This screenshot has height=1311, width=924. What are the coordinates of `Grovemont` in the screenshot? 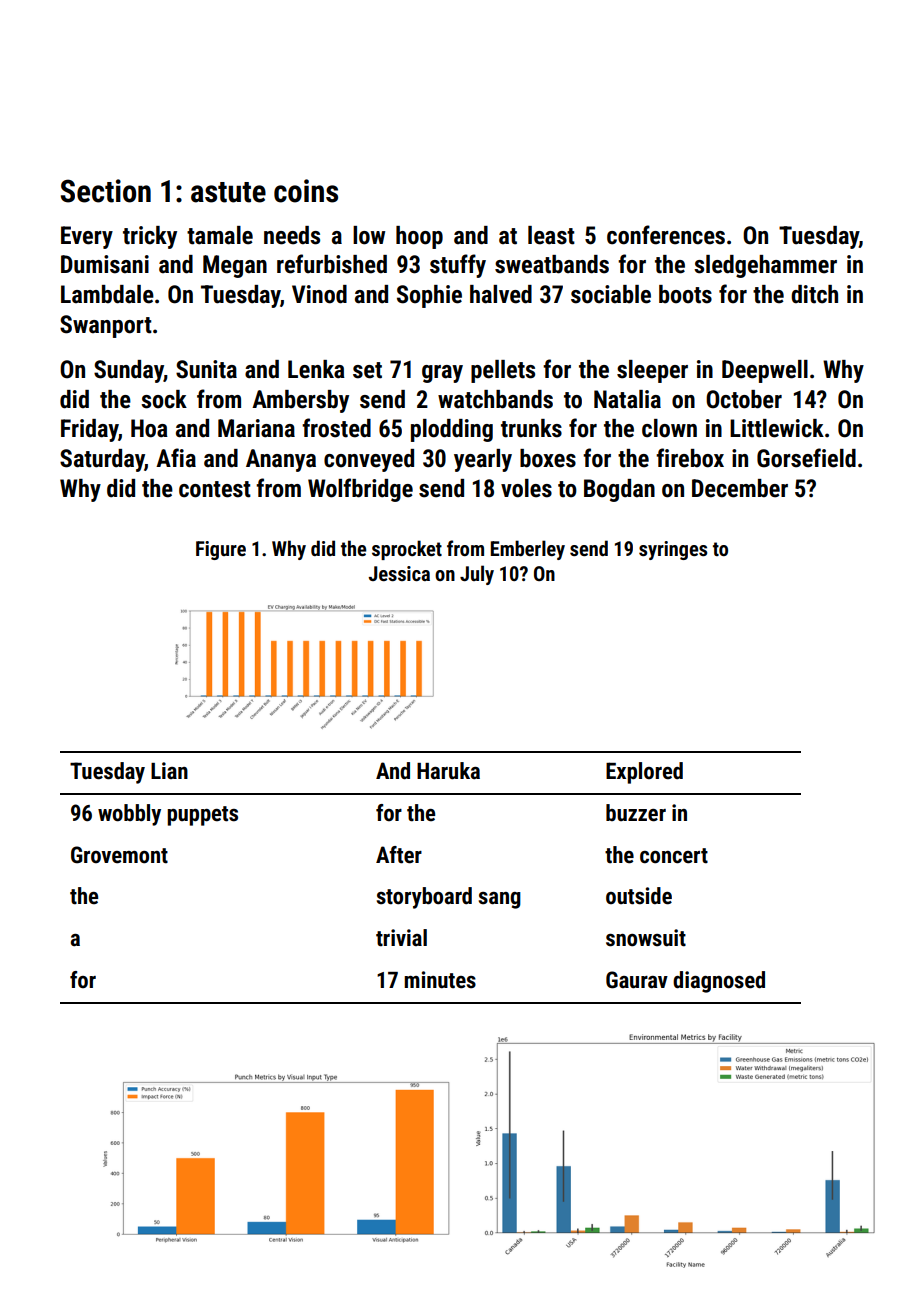 It's located at (119, 855).
